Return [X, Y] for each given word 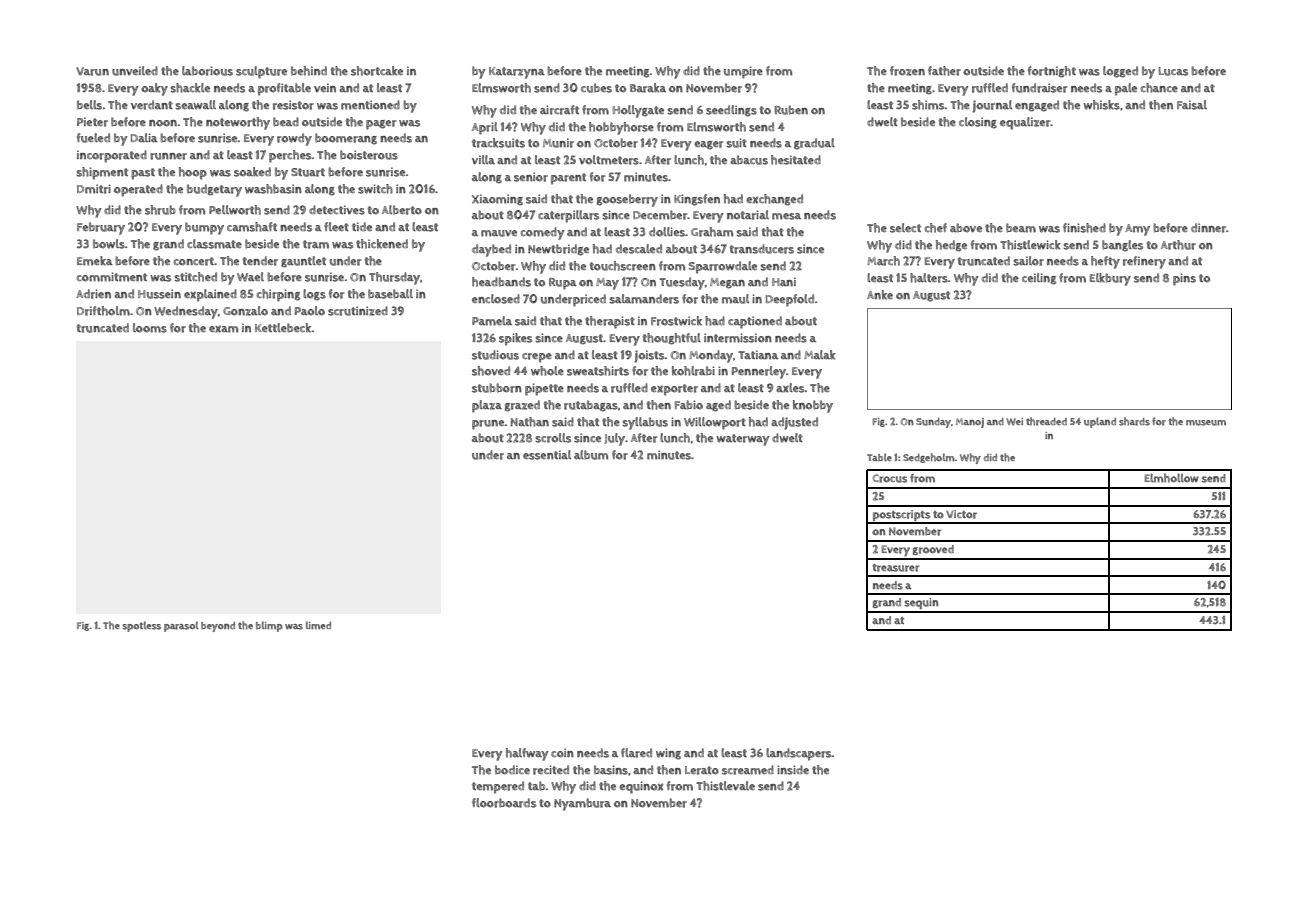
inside [793, 770]
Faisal [1192, 105]
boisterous [369, 155]
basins [611, 770]
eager [708, 145]
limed [318, 625]
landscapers [799, 754]
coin [562, 753]
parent [568, 179]
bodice [512, 770]
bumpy [204, 228]
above [966, 228]
